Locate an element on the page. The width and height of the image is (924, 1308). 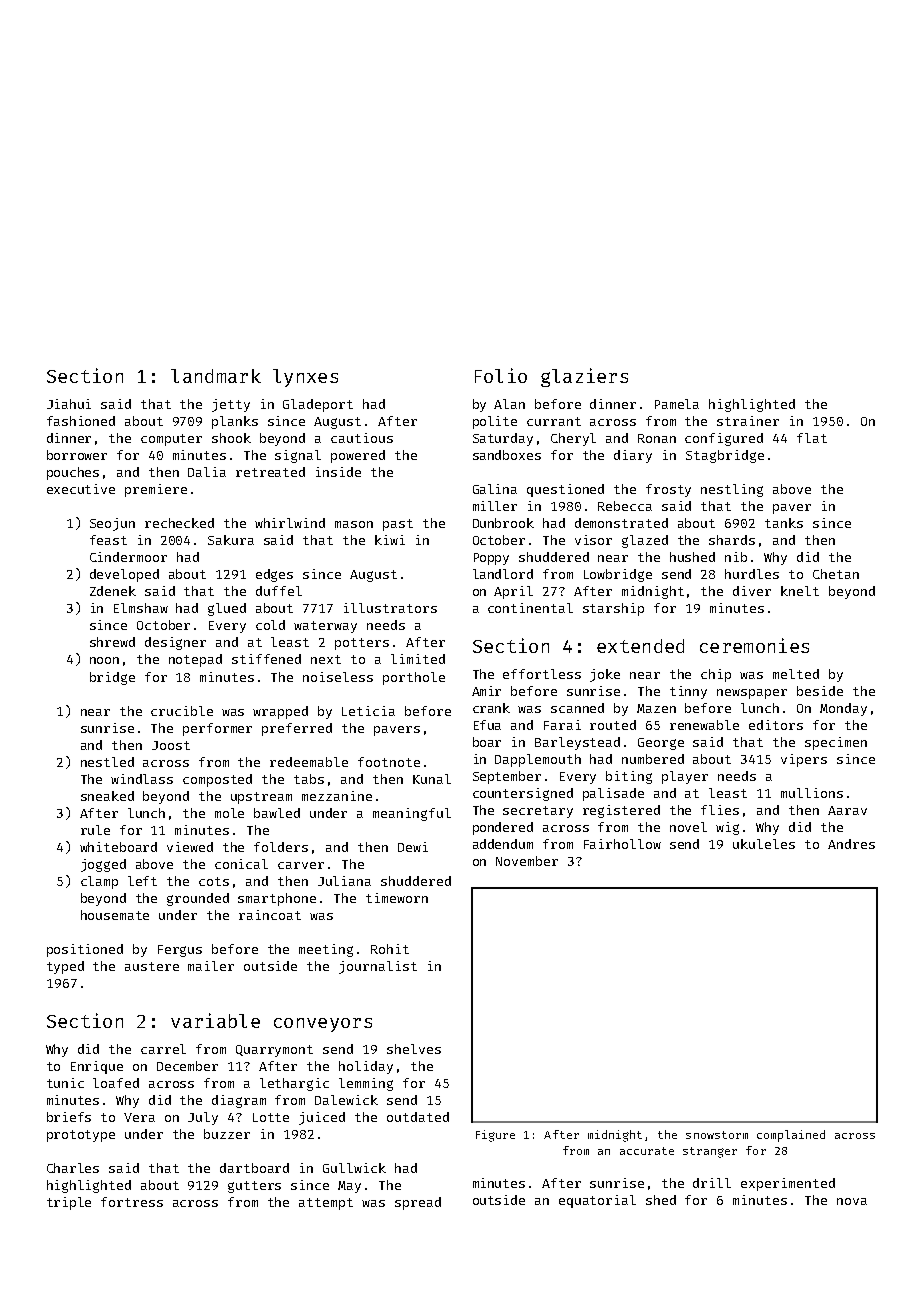
Andres is located at coordinates (851, 844).
